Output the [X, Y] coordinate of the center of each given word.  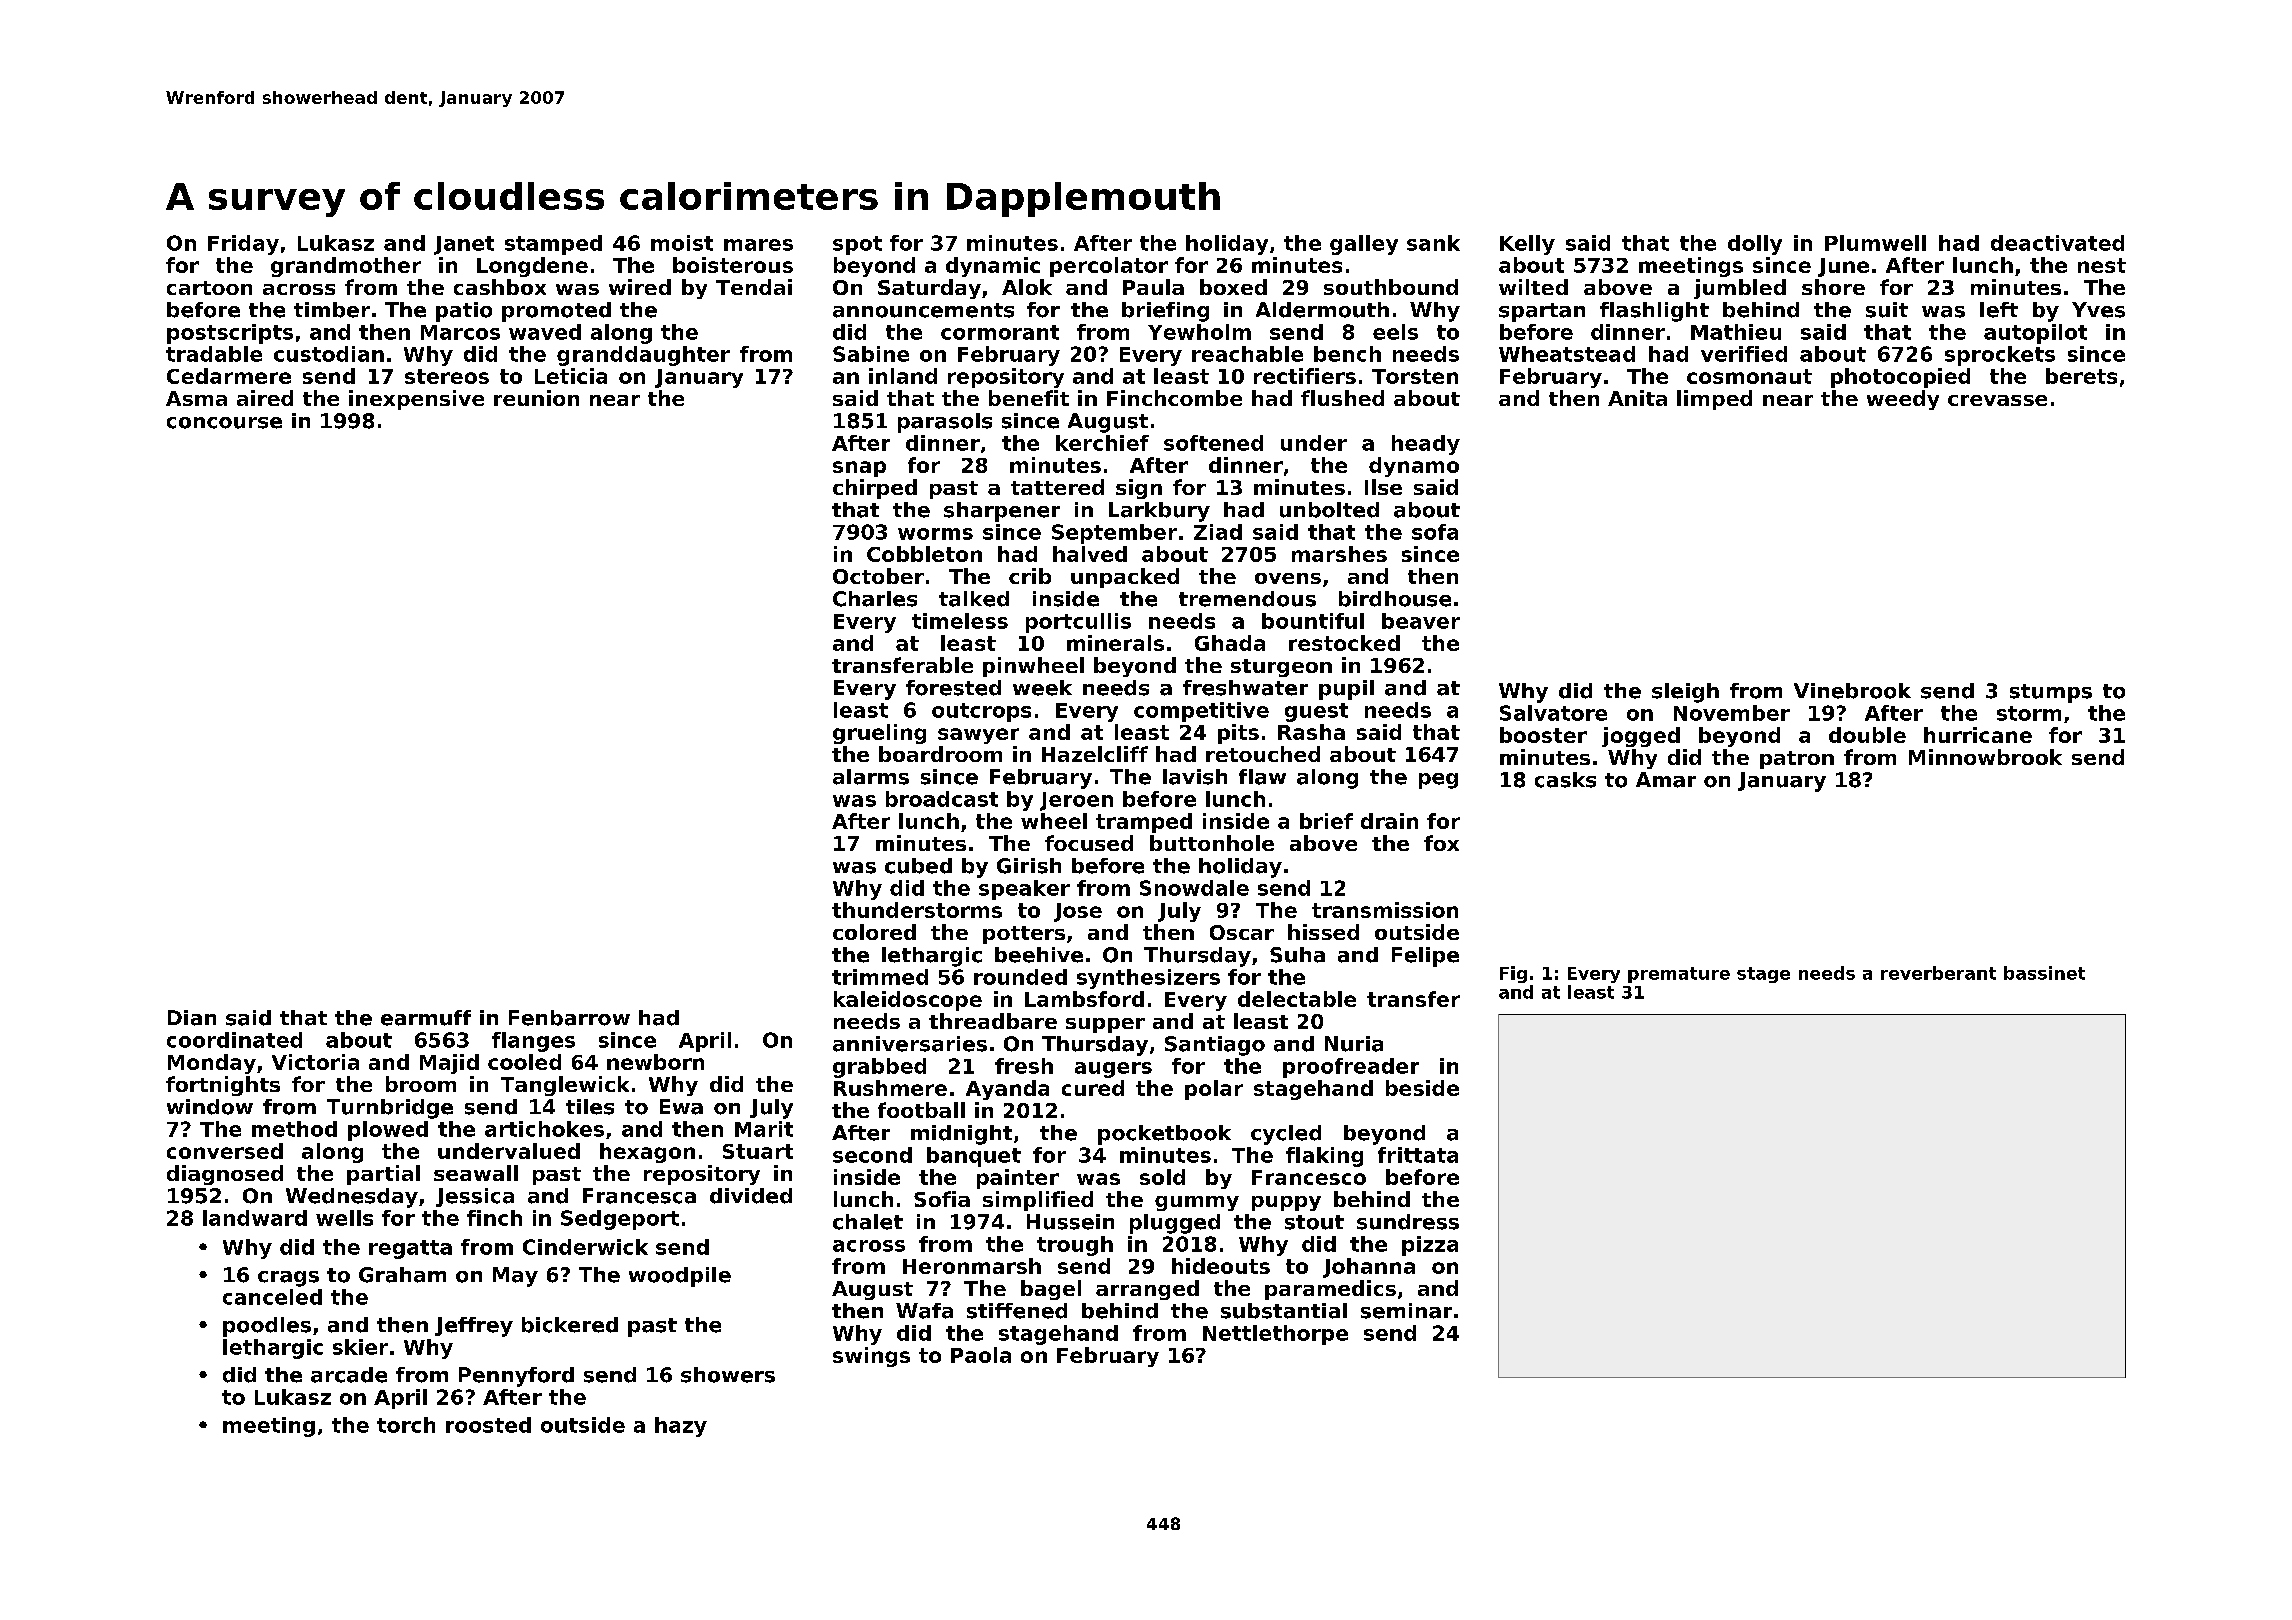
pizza [1430, 1246]
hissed [1323, 932]
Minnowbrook [1985, 757]
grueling [879, 734]
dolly [1755, 245]
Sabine [871, 354]
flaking [1324, 1157]
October [878, 576]
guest [1316, 712]
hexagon [647, 1153]
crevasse [1997, 400]
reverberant [1938, 973]
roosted [488, 1425]
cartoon [209, 288]
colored [874, 932]
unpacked [1125, 578]
